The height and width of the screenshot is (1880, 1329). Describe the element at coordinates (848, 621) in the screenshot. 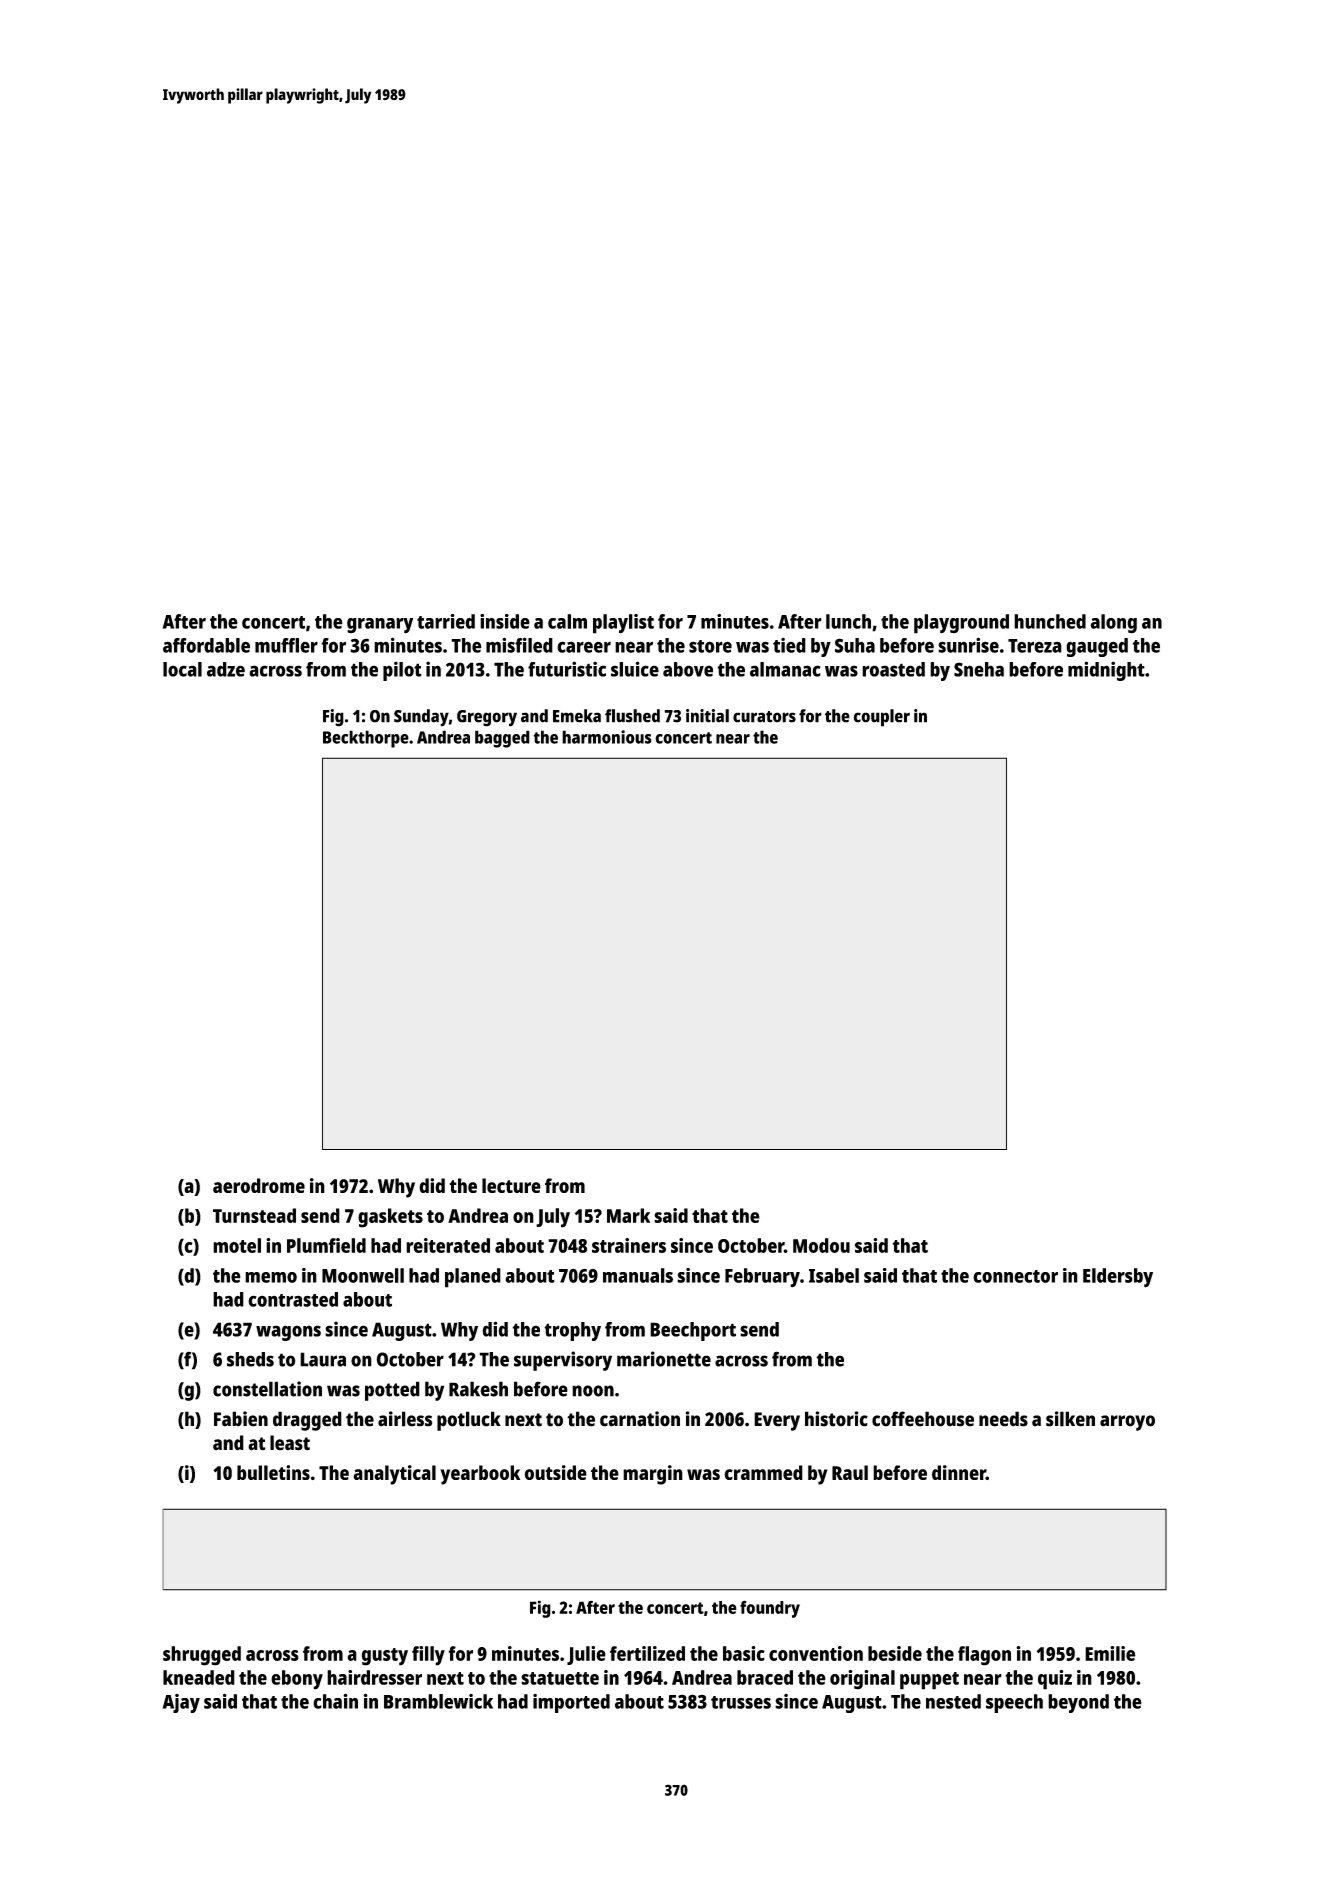

I see `lunch` at that location.
